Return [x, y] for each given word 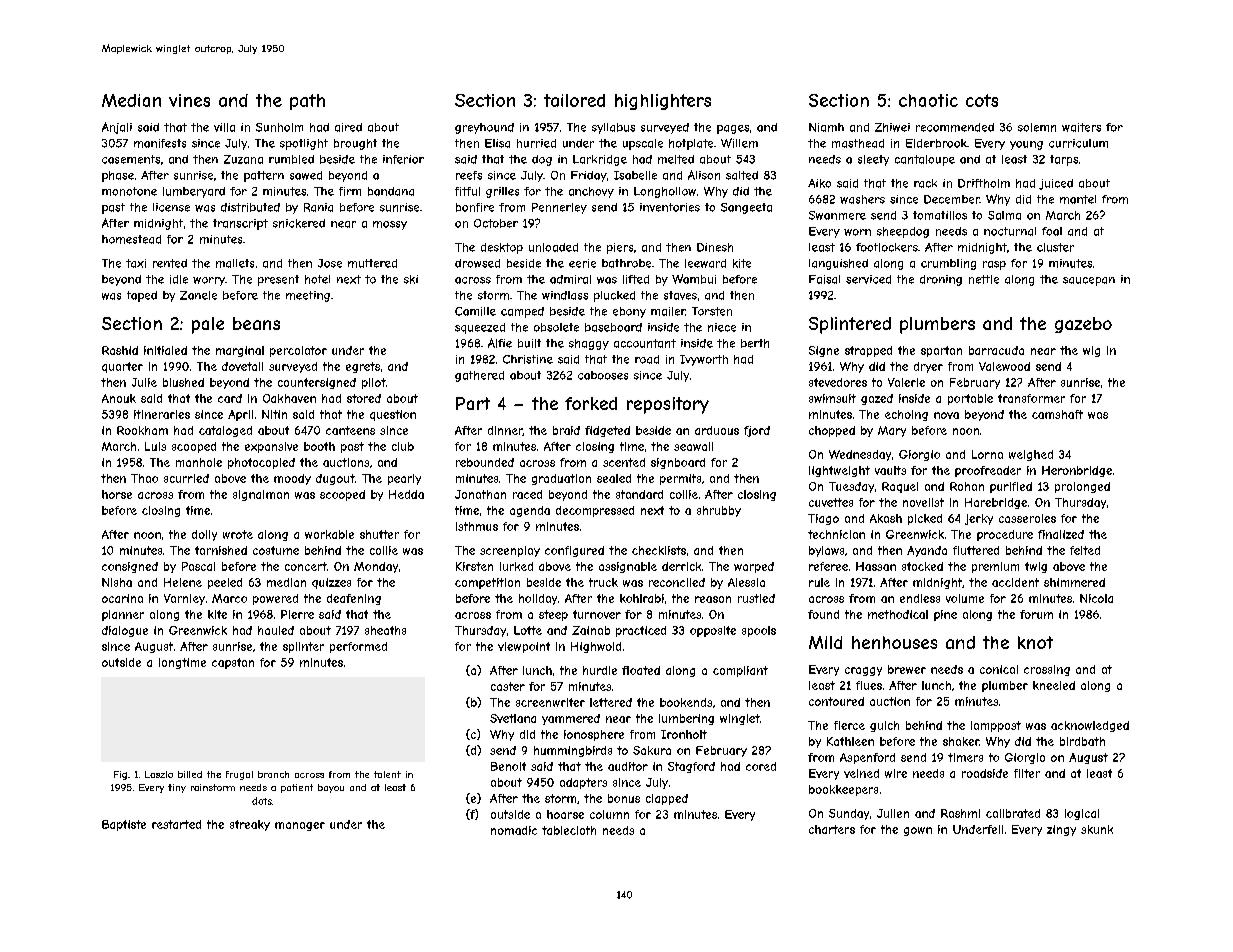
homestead [131, 239]
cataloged [225, 431]
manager [300, 826]
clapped [667, 799]
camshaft [1057, 414]
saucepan [1089, 281]
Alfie [500, 343]
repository [668, 405]
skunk [1097, 829]
